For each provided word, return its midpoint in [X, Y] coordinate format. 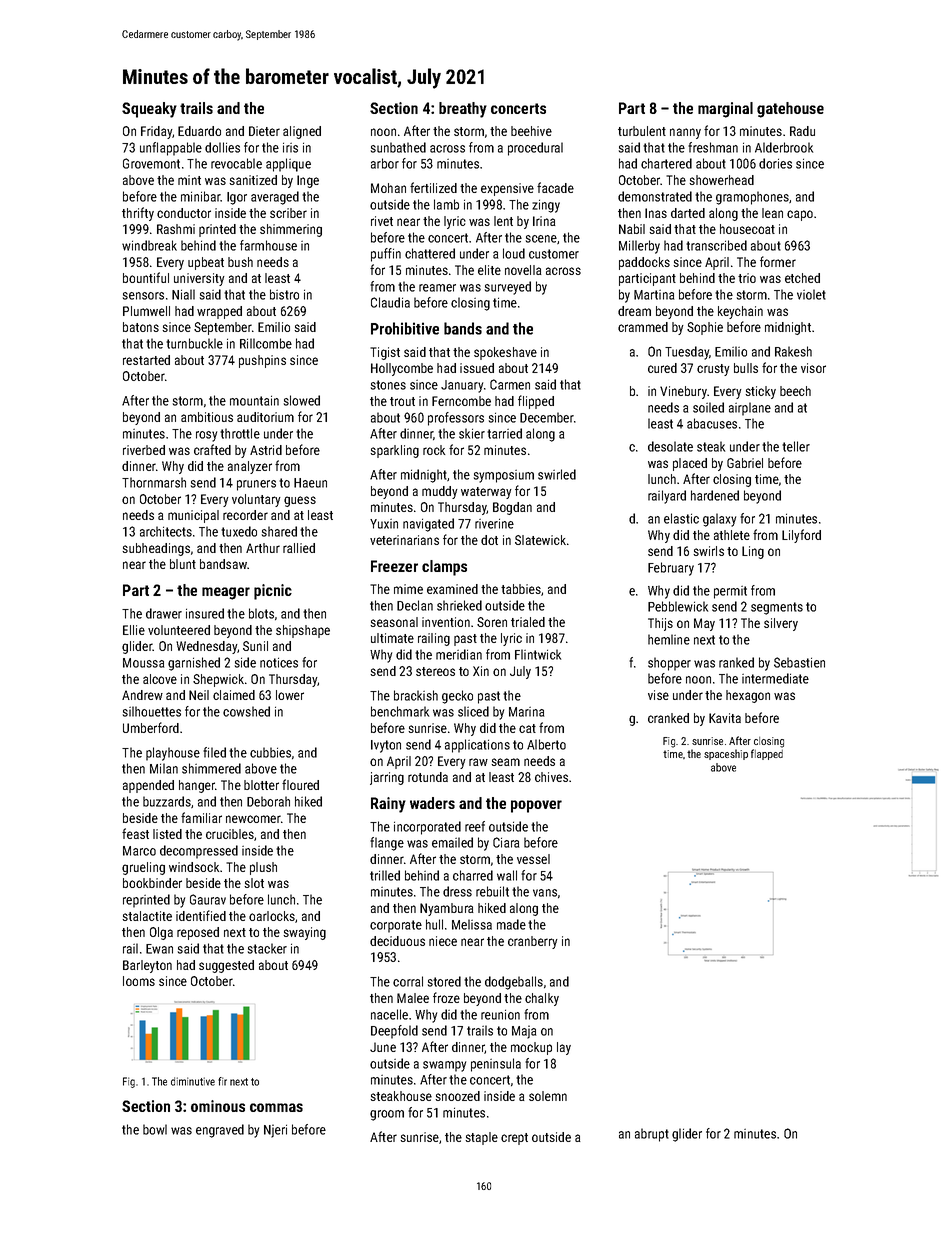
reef [475, 826]
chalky [542, 999]
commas [276, 1107]
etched [802, 278]
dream [634, 311]
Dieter [264, 131]
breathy [463, 110]
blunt [183, 564]
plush [263, 868]
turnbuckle [194, 343]
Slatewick [540, 540]
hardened [715, 495]
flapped [767, 754]
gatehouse [790, 110]
